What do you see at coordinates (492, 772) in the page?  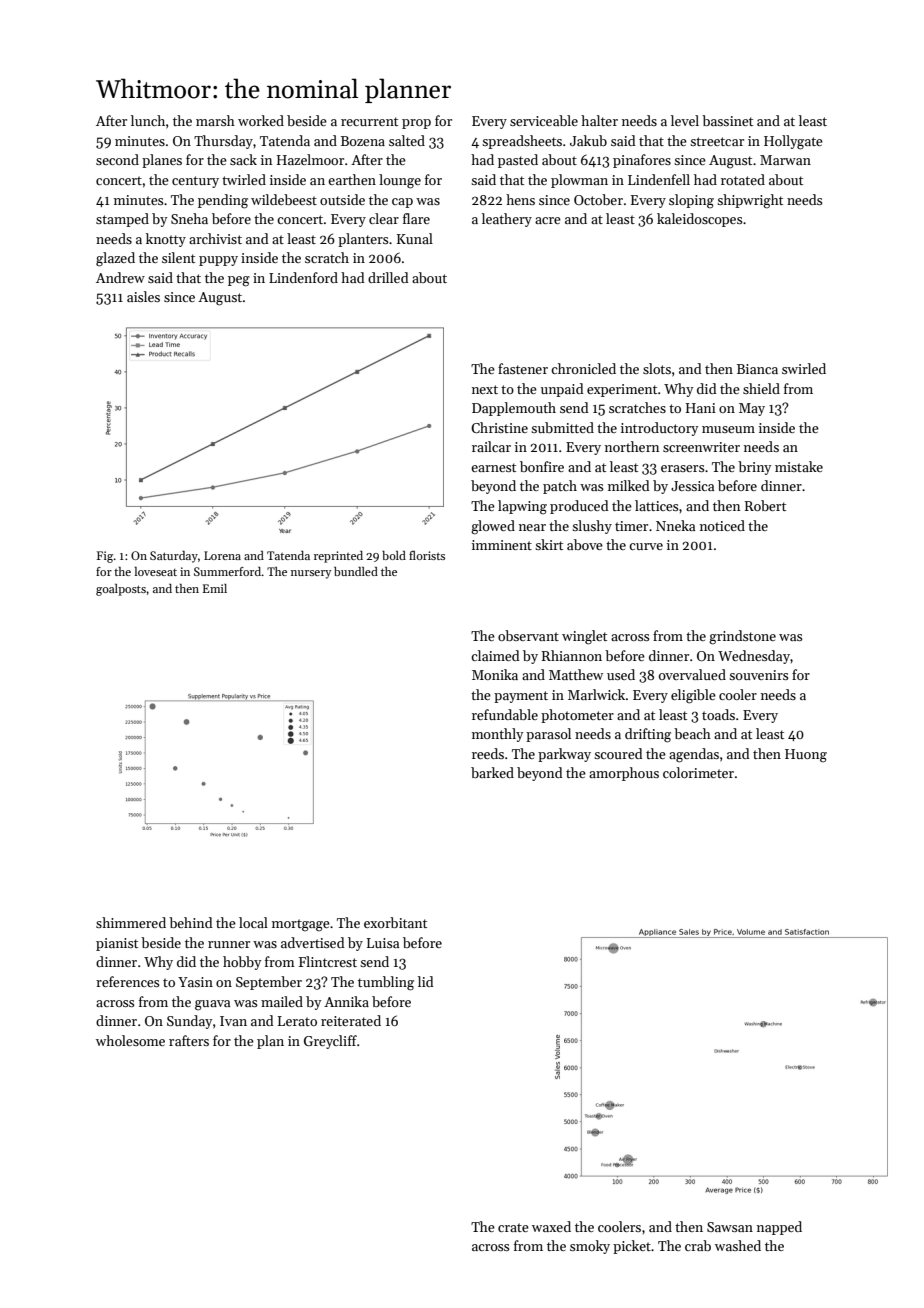 I see `barked` at bounding box center [492, 772].
